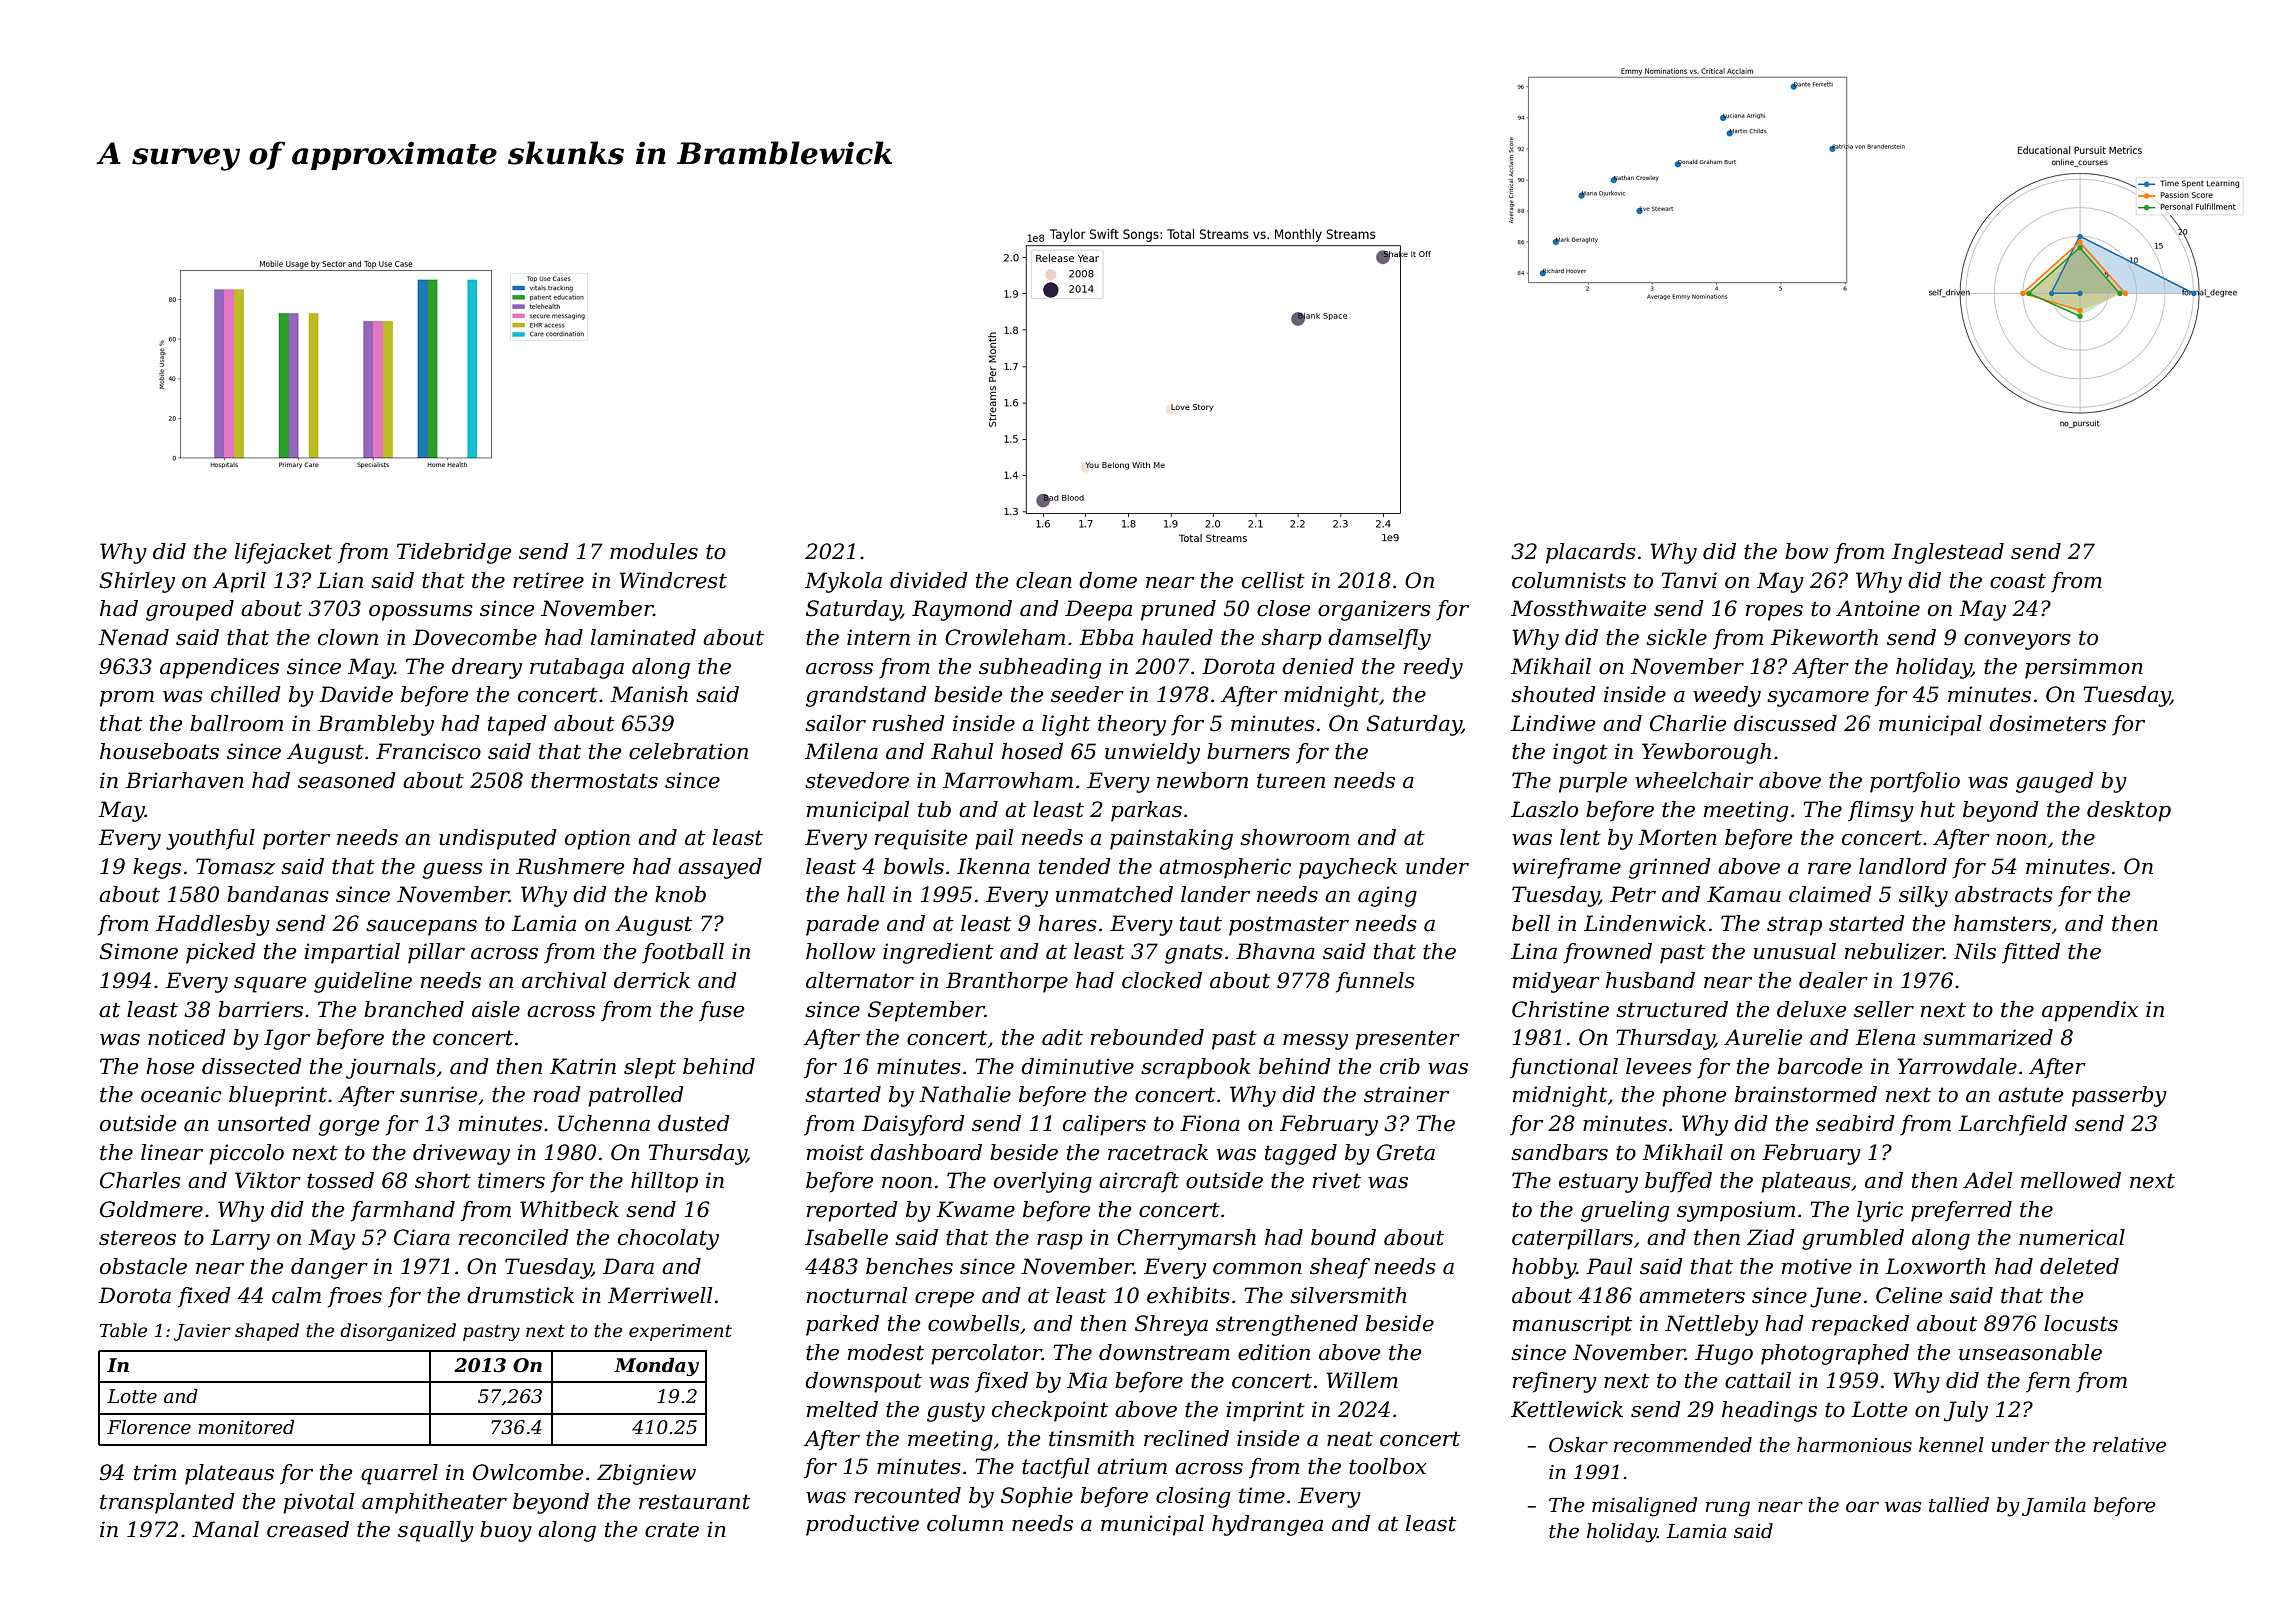 Image resolution: width=2276 pixels, height=1609 pixels. I want to click on persimmon, so click(2084, 668).
